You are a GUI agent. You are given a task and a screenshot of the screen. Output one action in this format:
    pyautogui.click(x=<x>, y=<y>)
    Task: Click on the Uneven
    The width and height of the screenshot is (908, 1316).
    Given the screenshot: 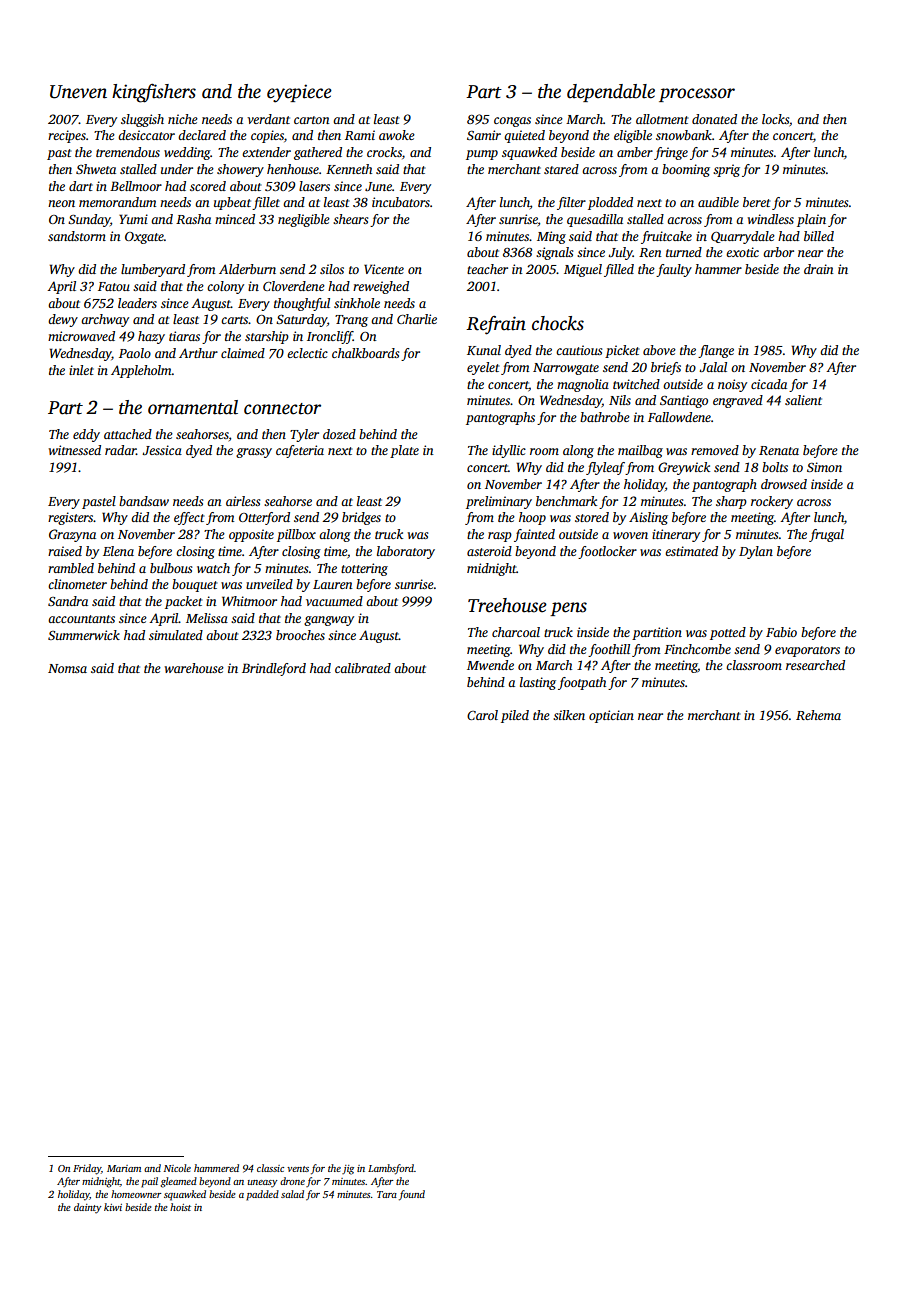 What is the action you would take?
    pyautogui.click(x=78, y=92)
